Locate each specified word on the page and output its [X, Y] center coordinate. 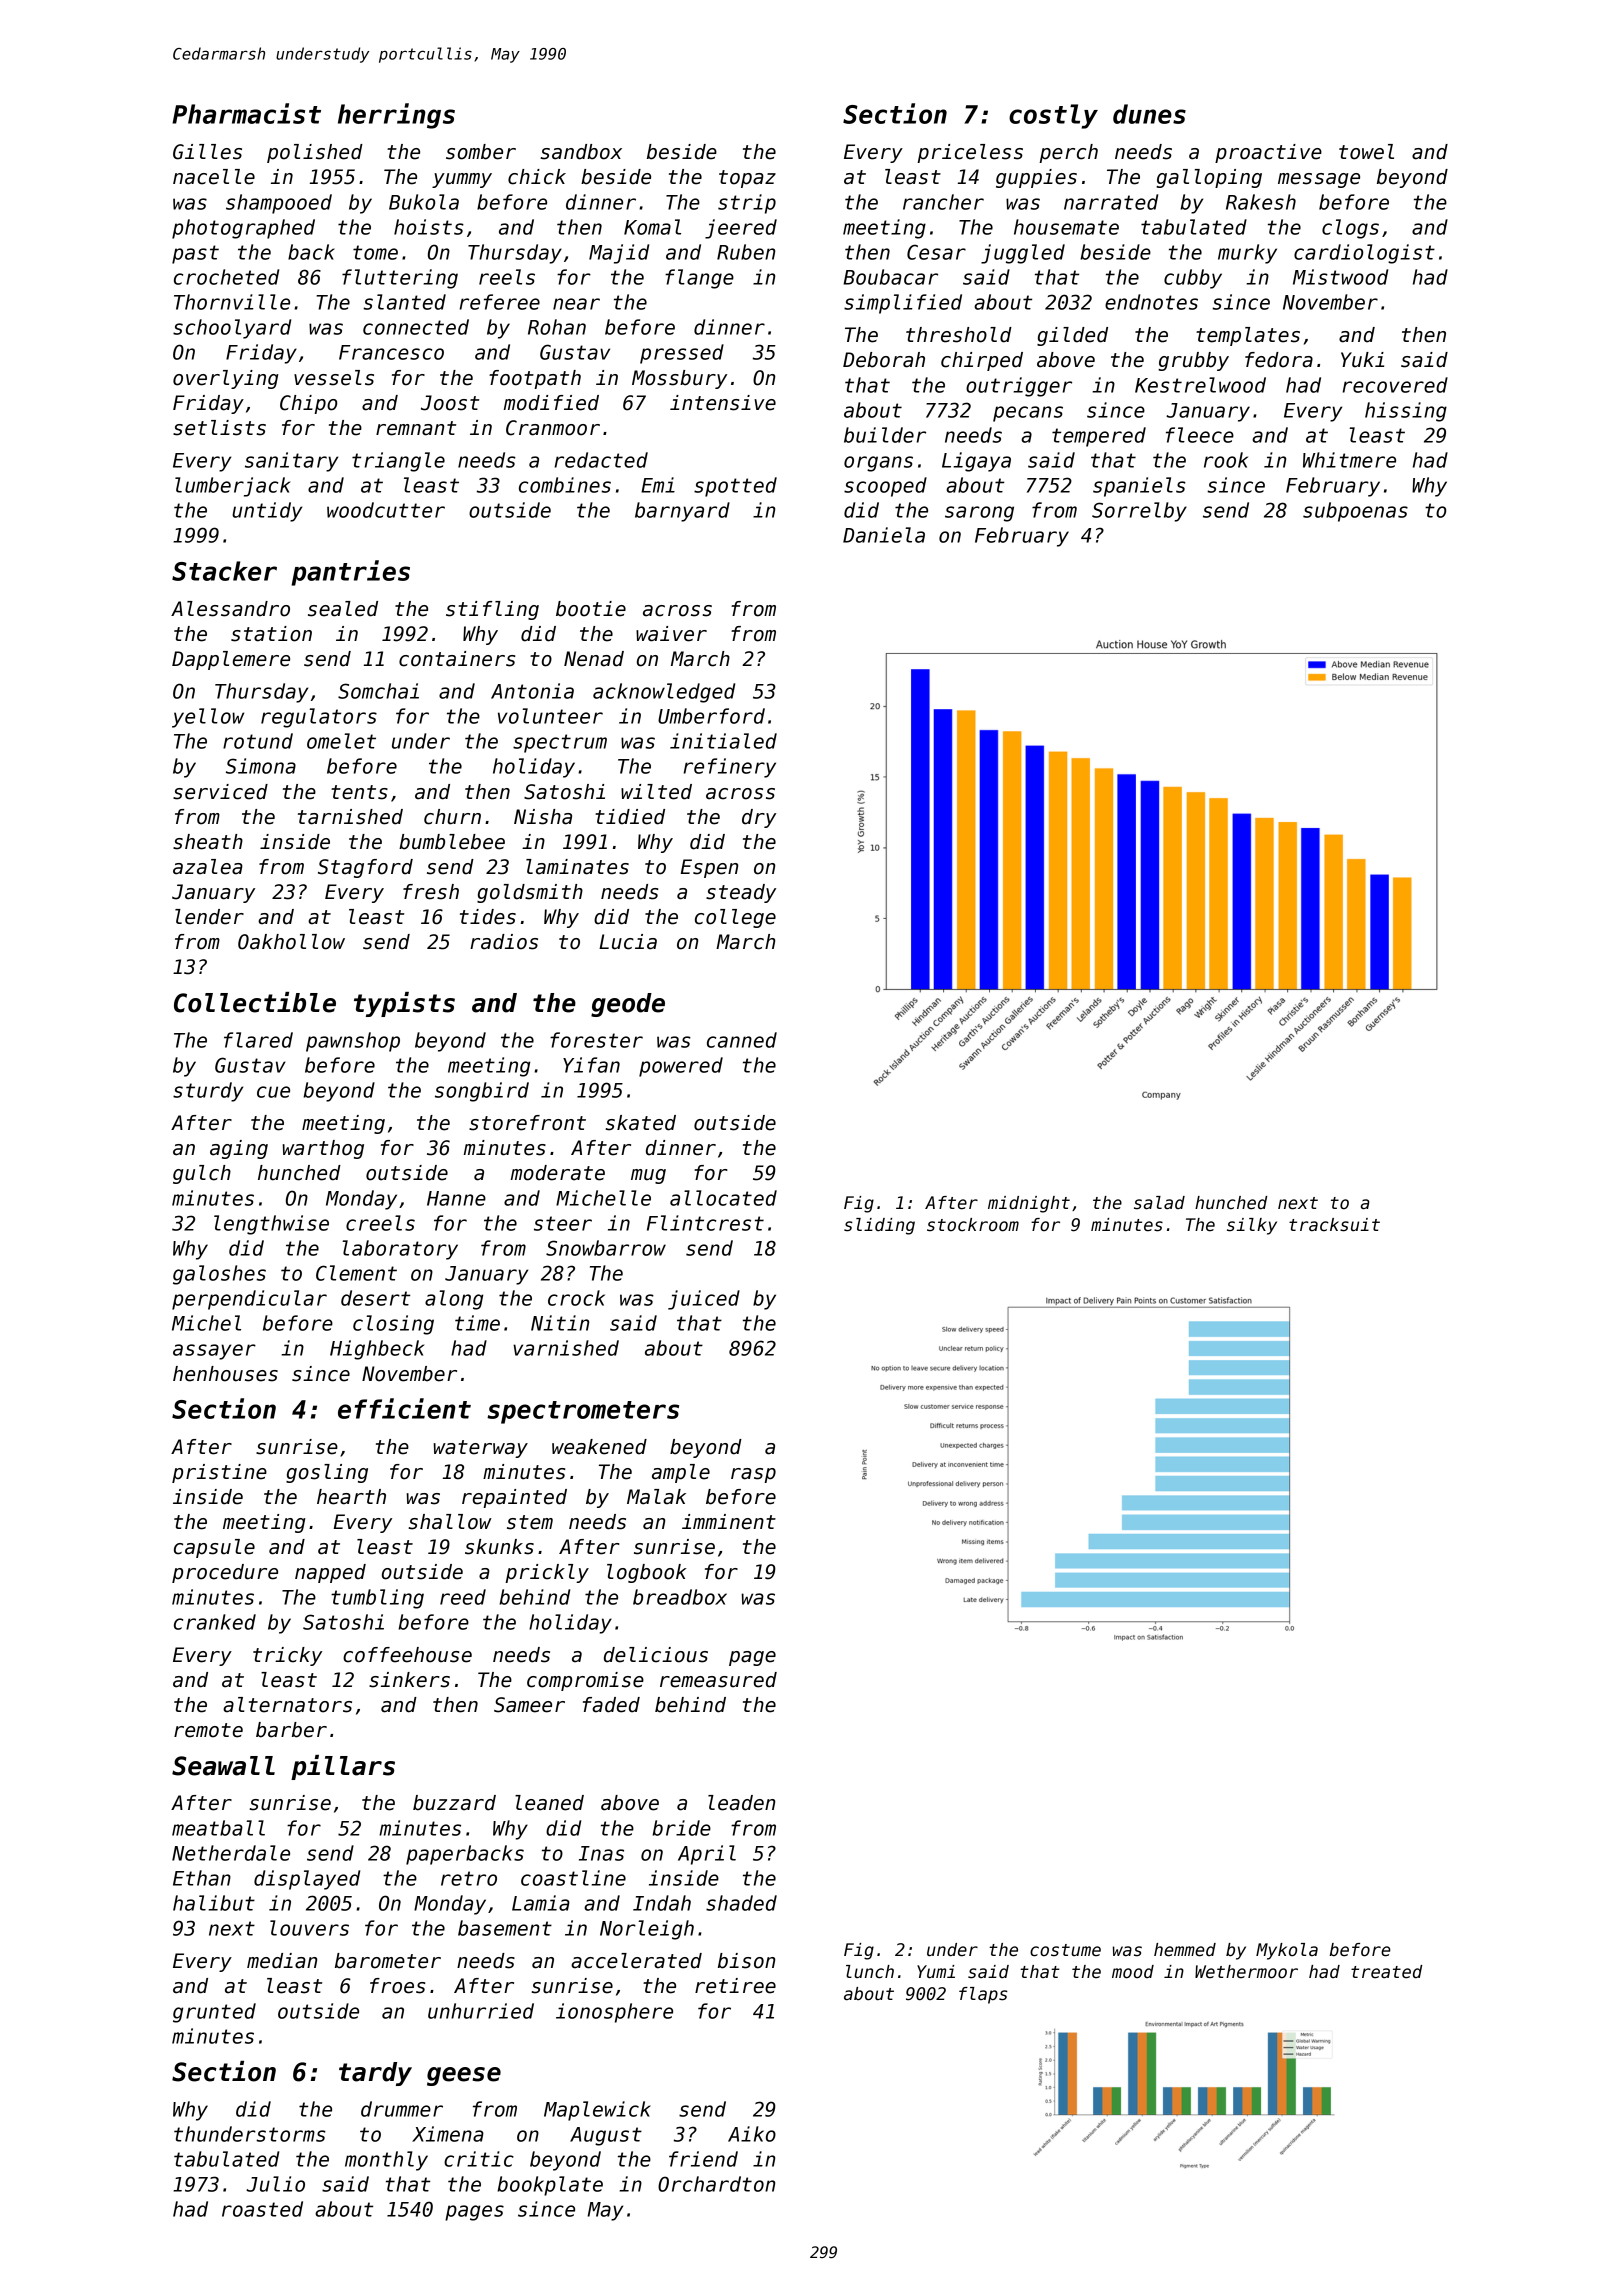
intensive [723, 403]
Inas [601, 1853]
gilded [1072, 336]
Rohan [557, 327]
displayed [307, 1880]
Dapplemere [231, 660]
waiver [671, 634]
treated [1386, 1972]
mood [1133, 1972]
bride [681, 1828]
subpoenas [1355, 512]
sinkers [409, 1680]
